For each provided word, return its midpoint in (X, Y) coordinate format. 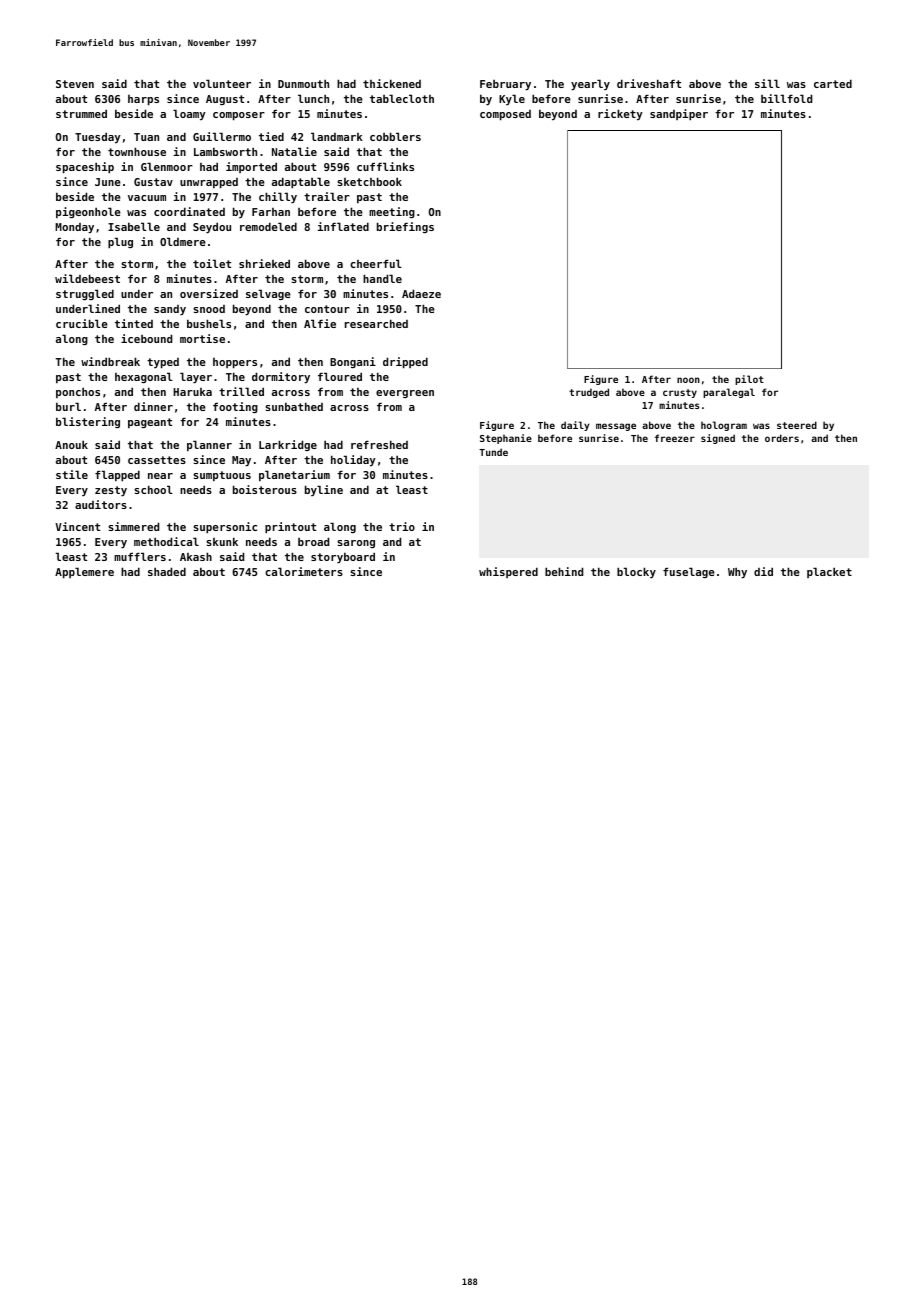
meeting (392, 212)
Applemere (84, 573)
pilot (749, 380)
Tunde (493, 452)
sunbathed (294, 406)
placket (829, 572)
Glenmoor (167, 166)
